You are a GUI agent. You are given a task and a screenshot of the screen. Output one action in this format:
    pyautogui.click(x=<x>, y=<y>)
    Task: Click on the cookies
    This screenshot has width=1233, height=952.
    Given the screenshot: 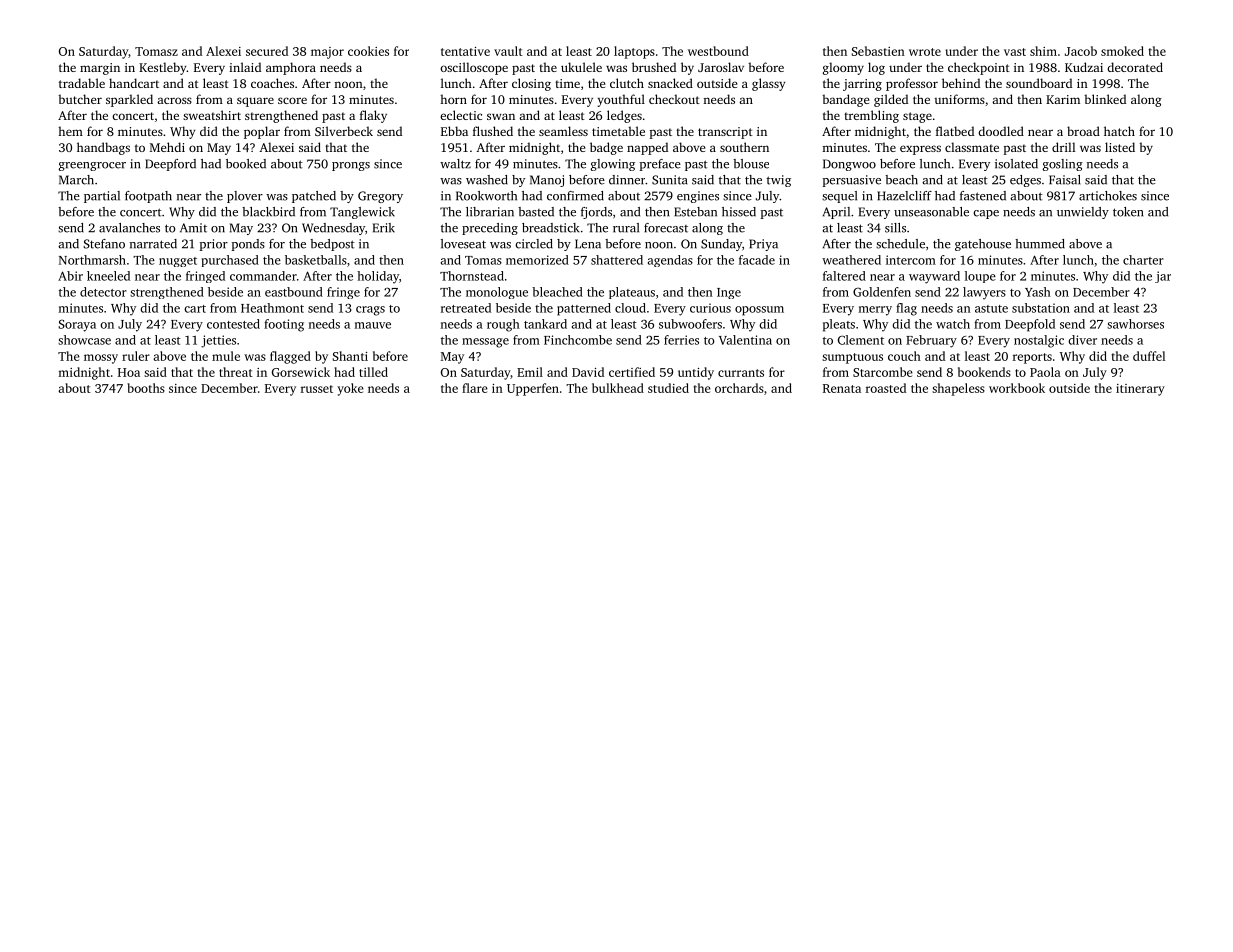 What is the action you would take?
    pyautogui.click(x=368, y=51)
